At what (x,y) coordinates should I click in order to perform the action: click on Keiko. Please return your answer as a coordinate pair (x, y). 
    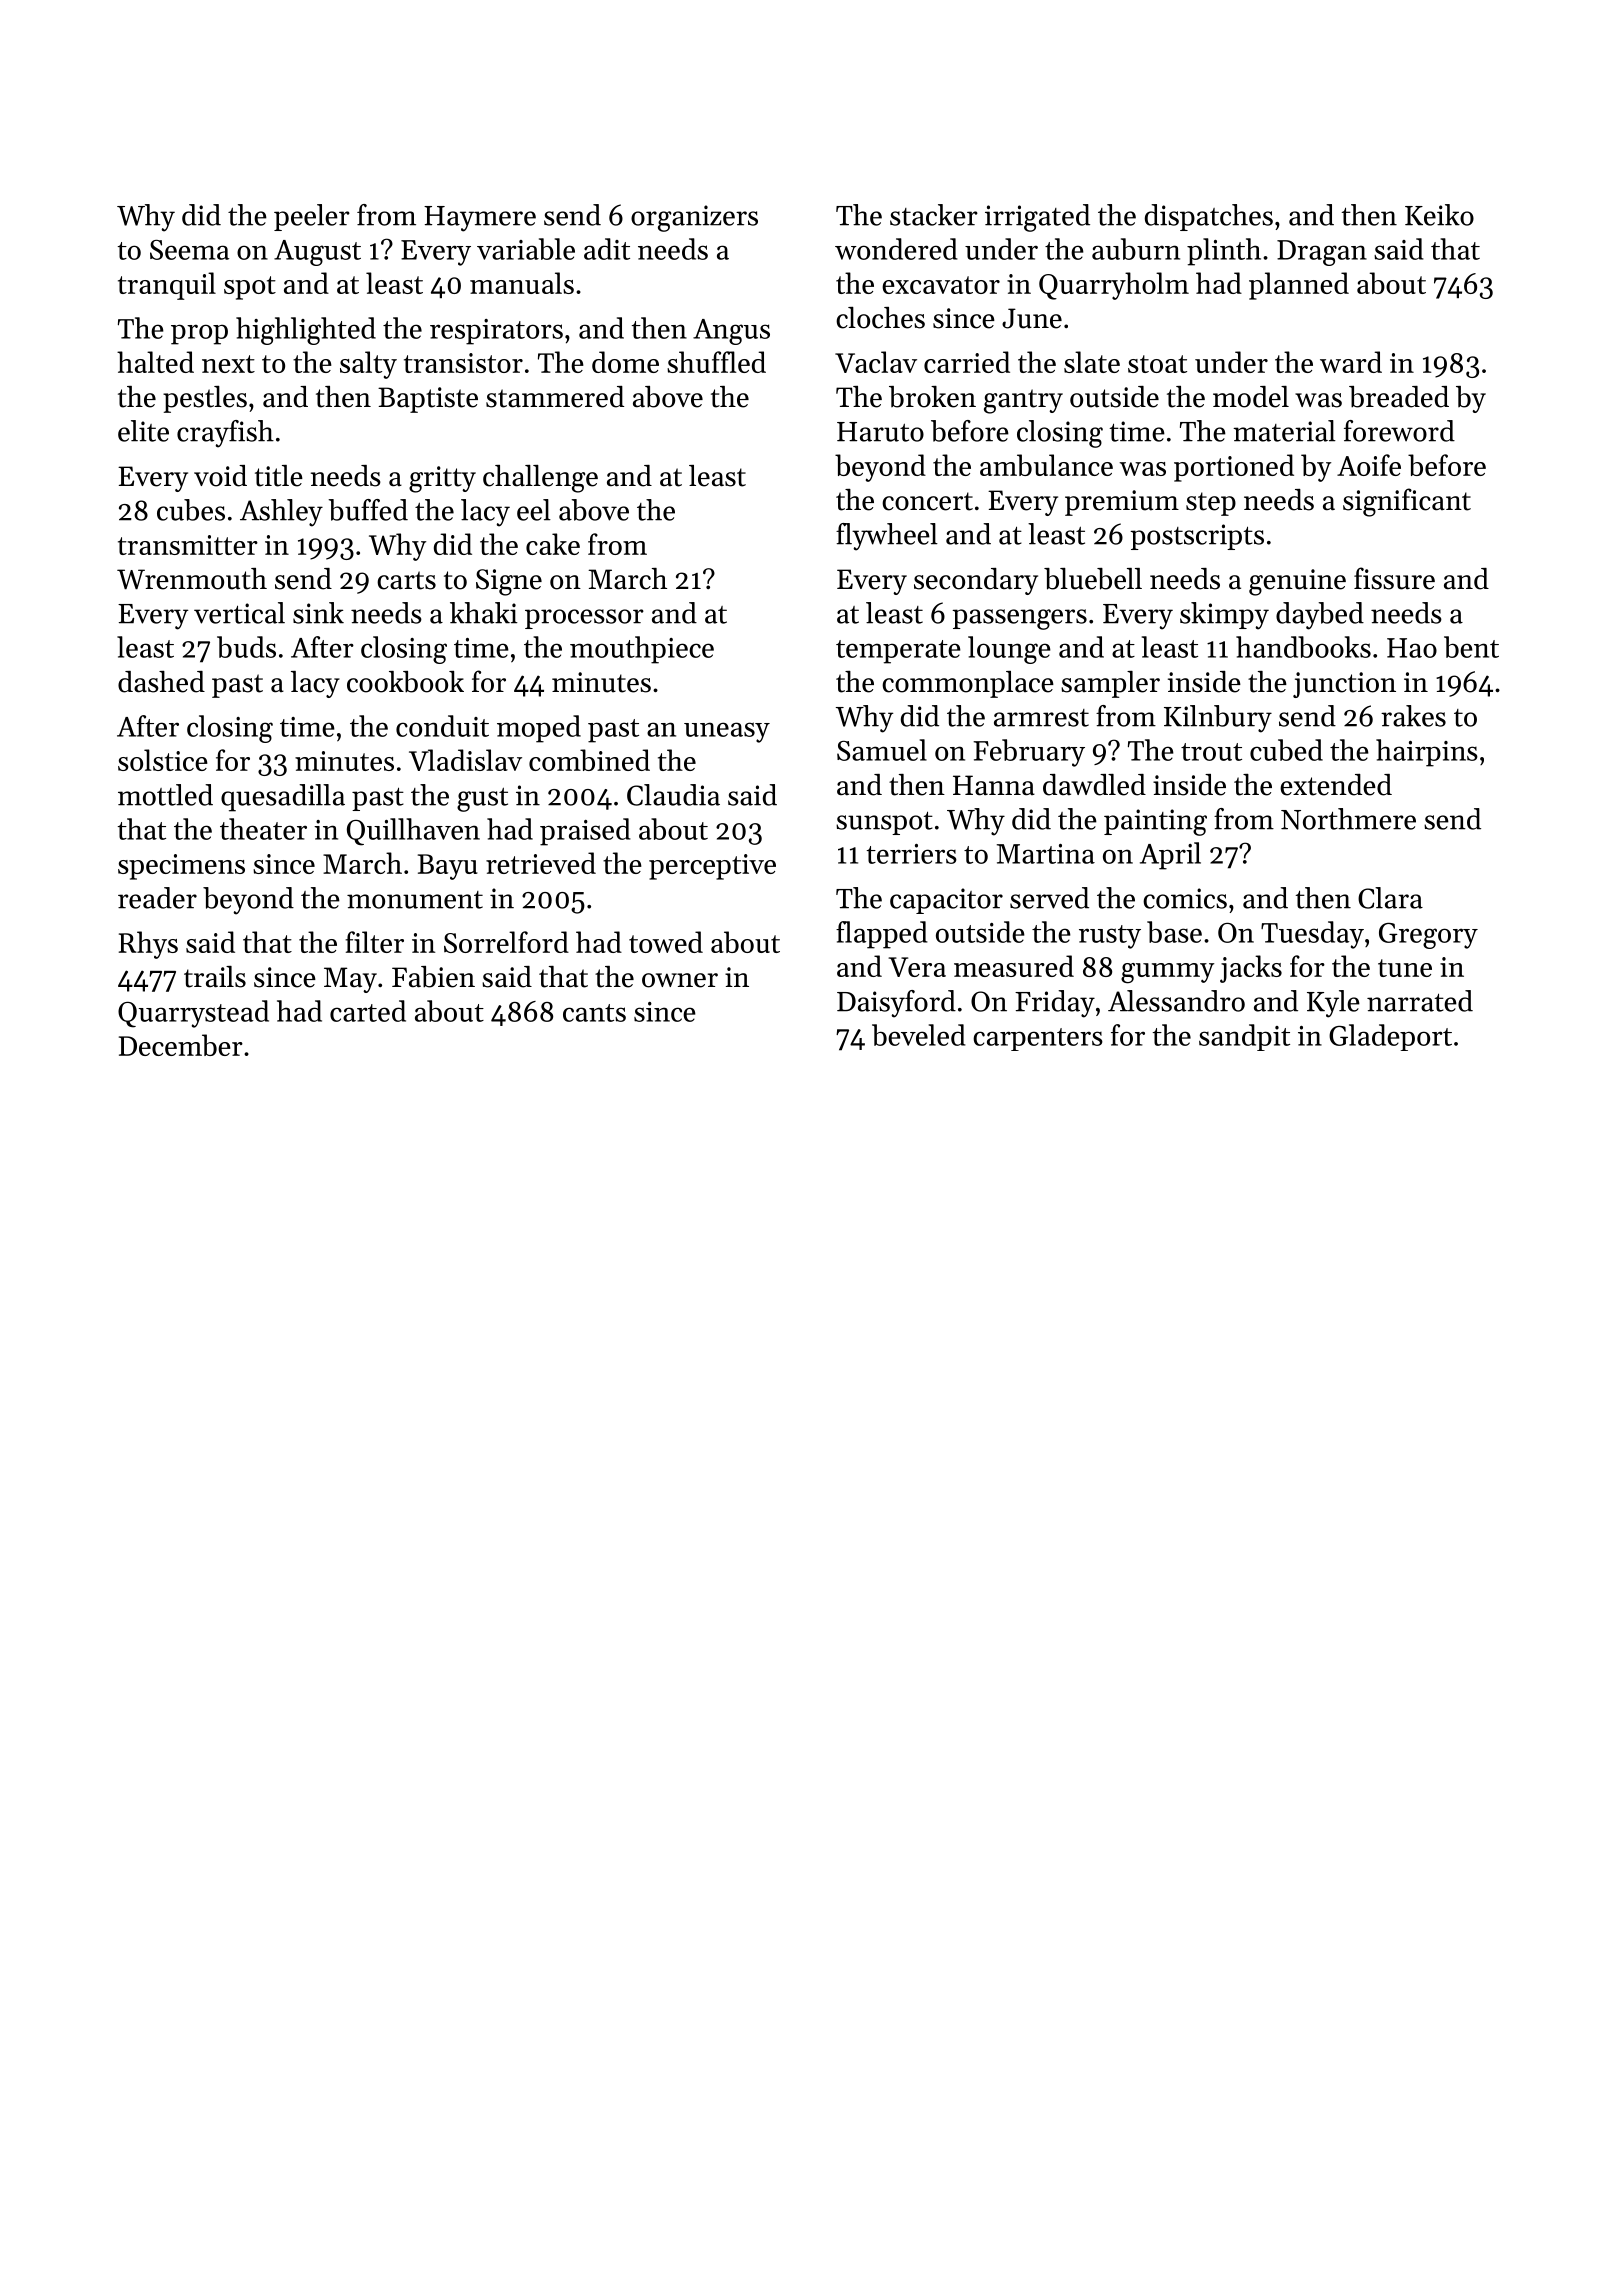
    Looking at the image, I should click on (1439, 215).
